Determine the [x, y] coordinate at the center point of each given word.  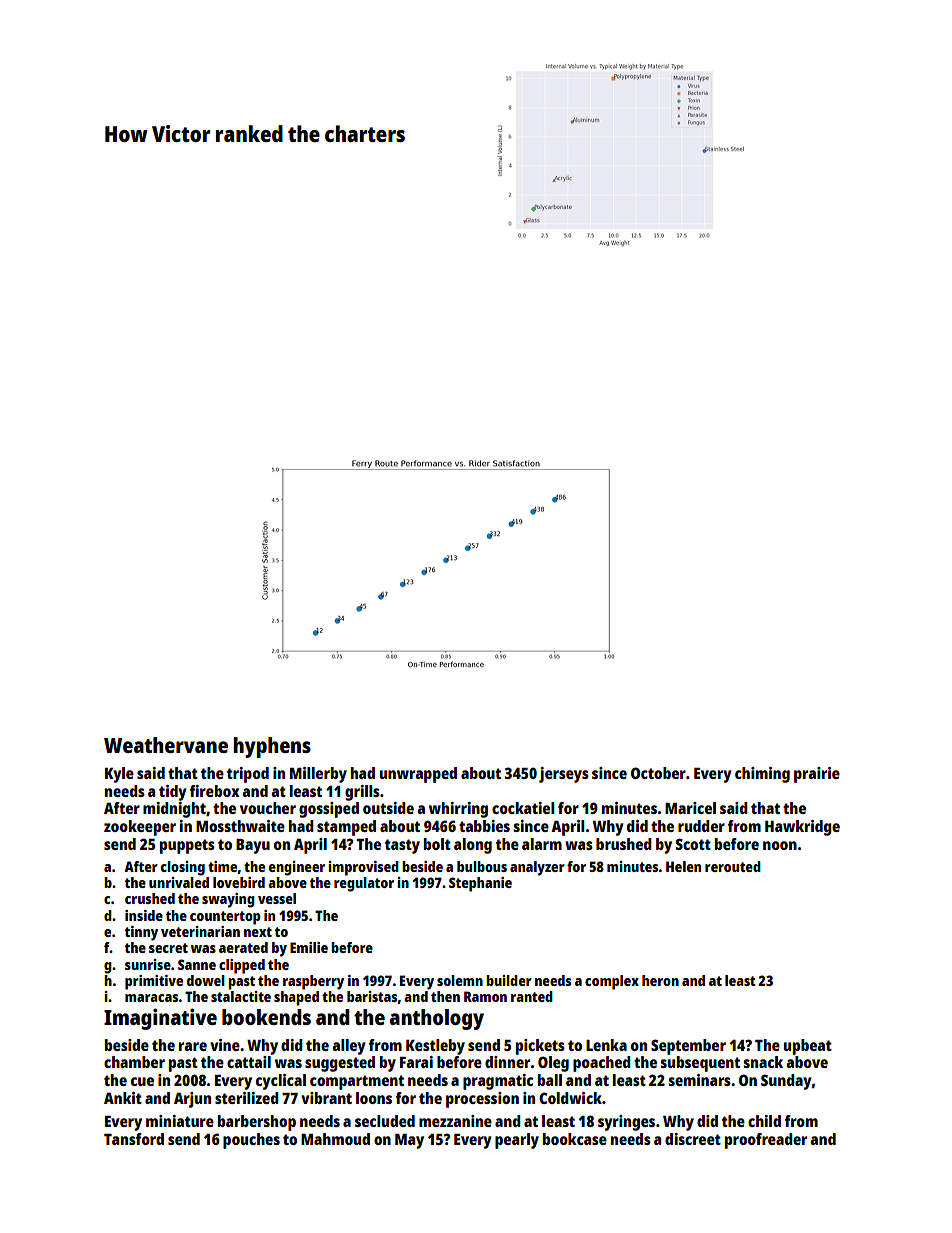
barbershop [257, 1123]
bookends [266, 1017]
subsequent [700, 1064]
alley [349, 1047]
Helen [683, 866]
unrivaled [179, 882]
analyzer [537, 868]
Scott [693, 844]
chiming [762, 775]
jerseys [564, 775]
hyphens [272, 747]
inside [144, 915]
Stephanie [480, 884]
